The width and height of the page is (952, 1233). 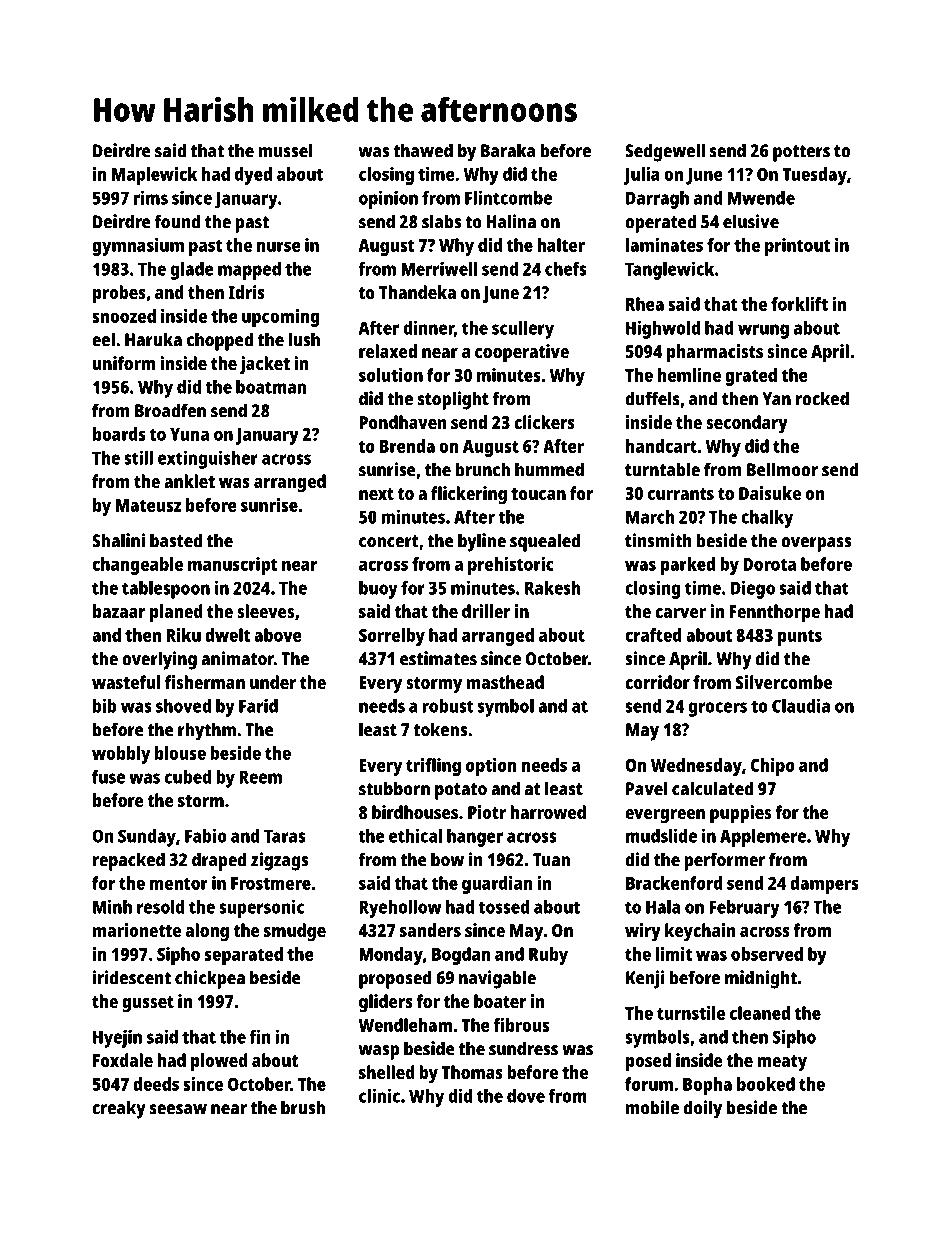 What do you see at coordinates (415, 835) in the page?
I see `ethical` at bounding box center [415, 835].
